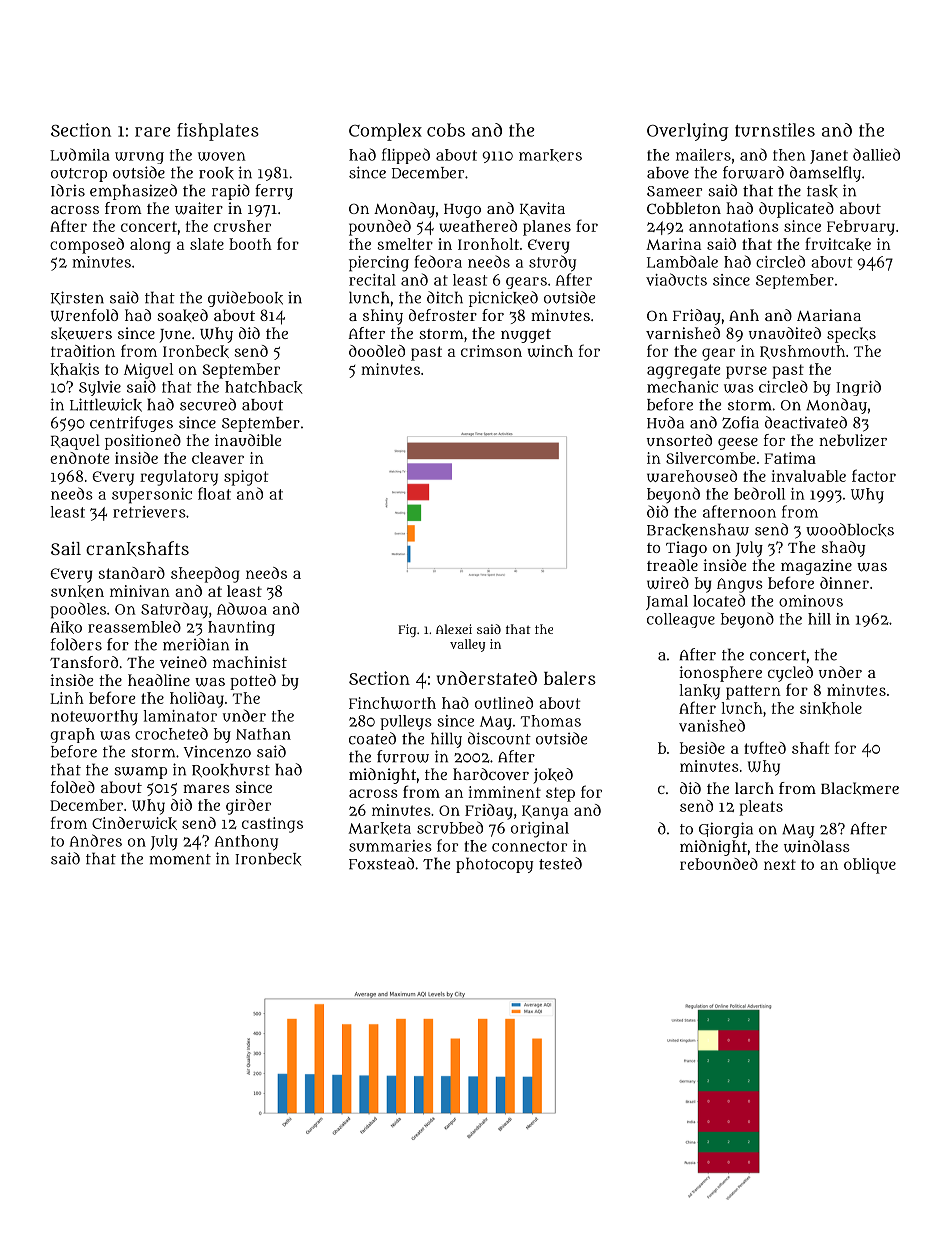  What do you see at coordinates (383, 317) in the screenshot?
I see `shiny` at bounding box center [383, 317].
